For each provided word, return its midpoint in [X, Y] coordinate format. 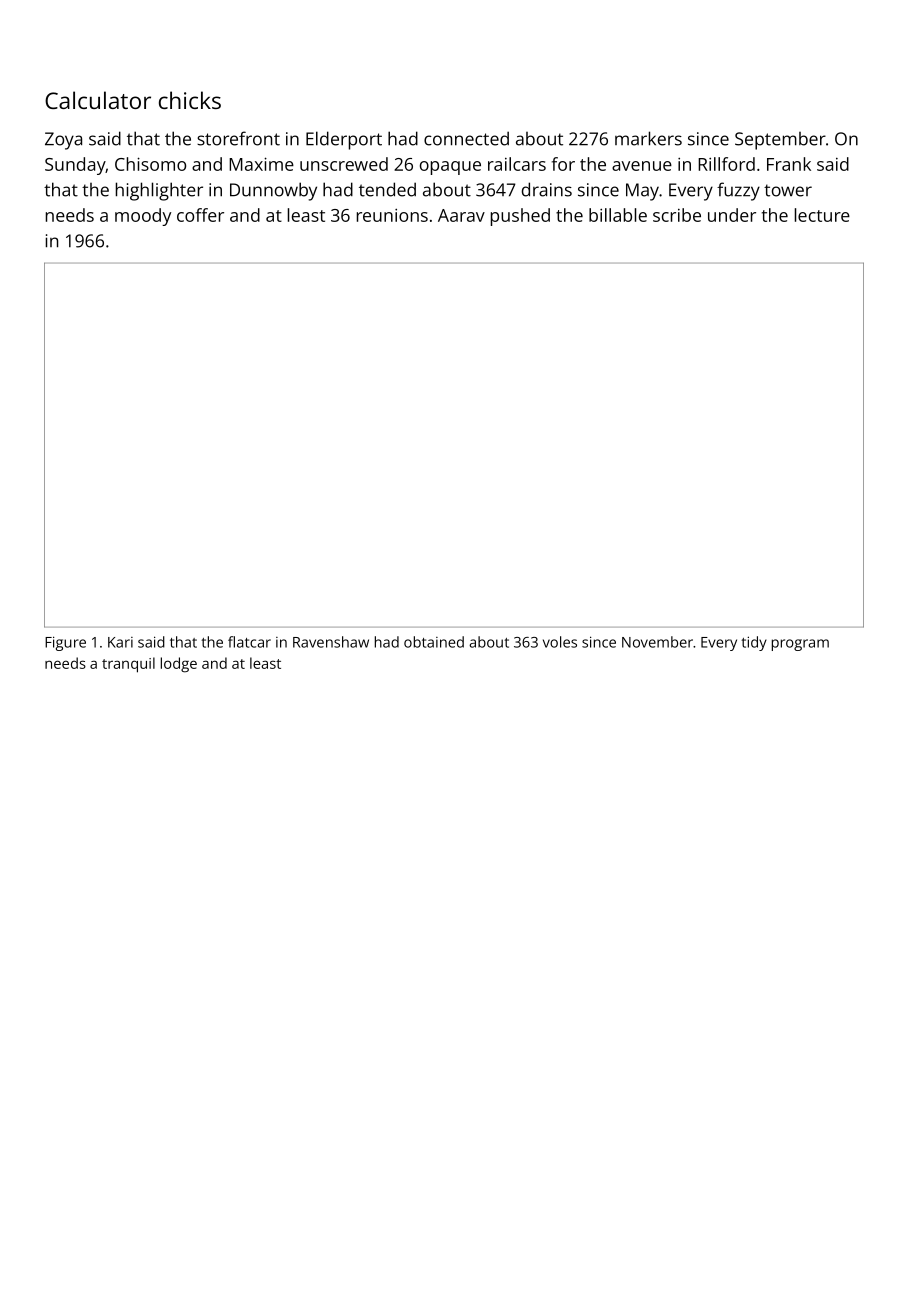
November [657, 642]
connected [466, 138]
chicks [190, 100]
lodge [179, 665]
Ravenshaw [331, 642]
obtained [434, 642]
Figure [65, 643]
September [780, 141]
